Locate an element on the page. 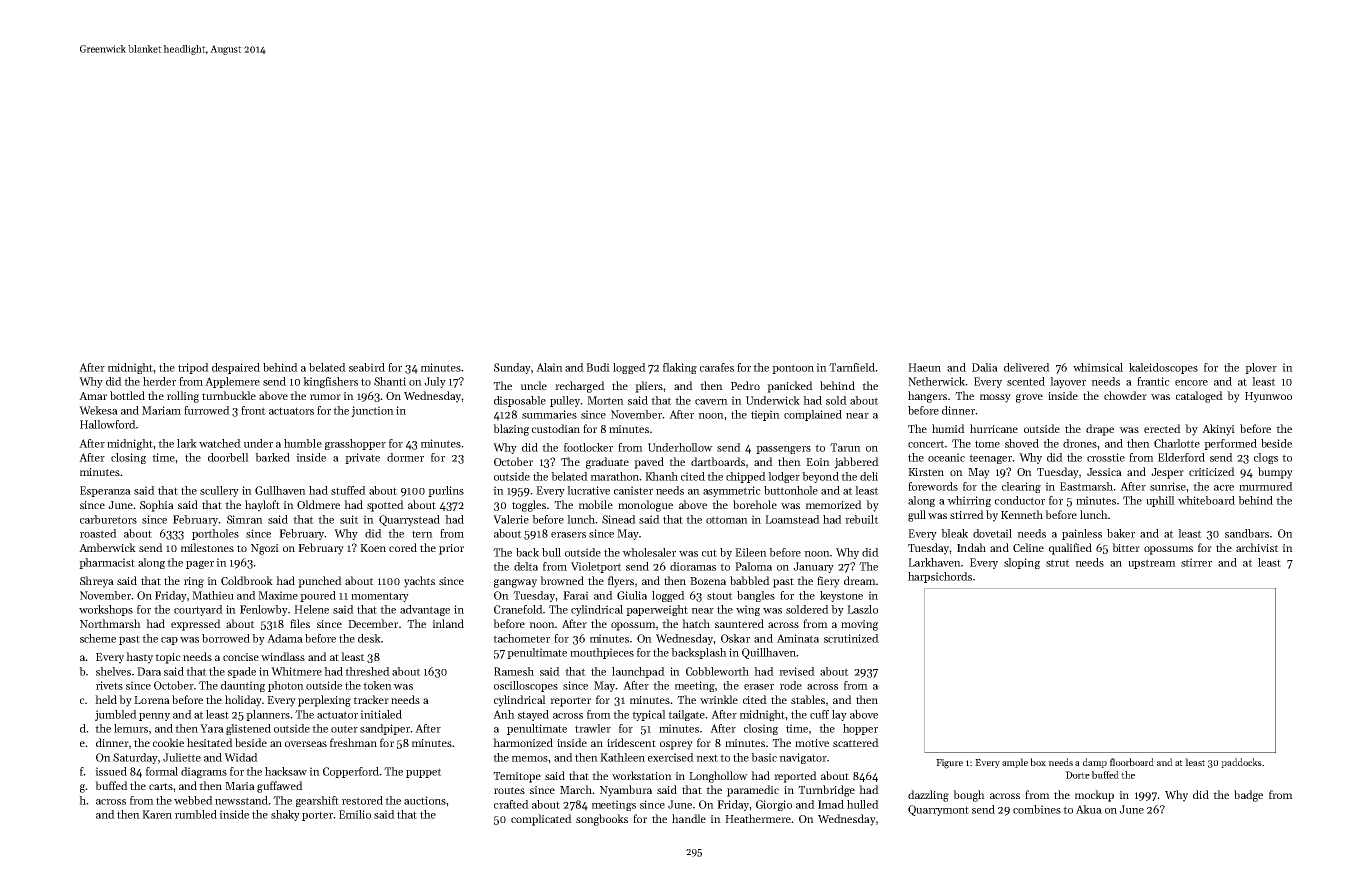  private is located at coordinates (362, 458).
